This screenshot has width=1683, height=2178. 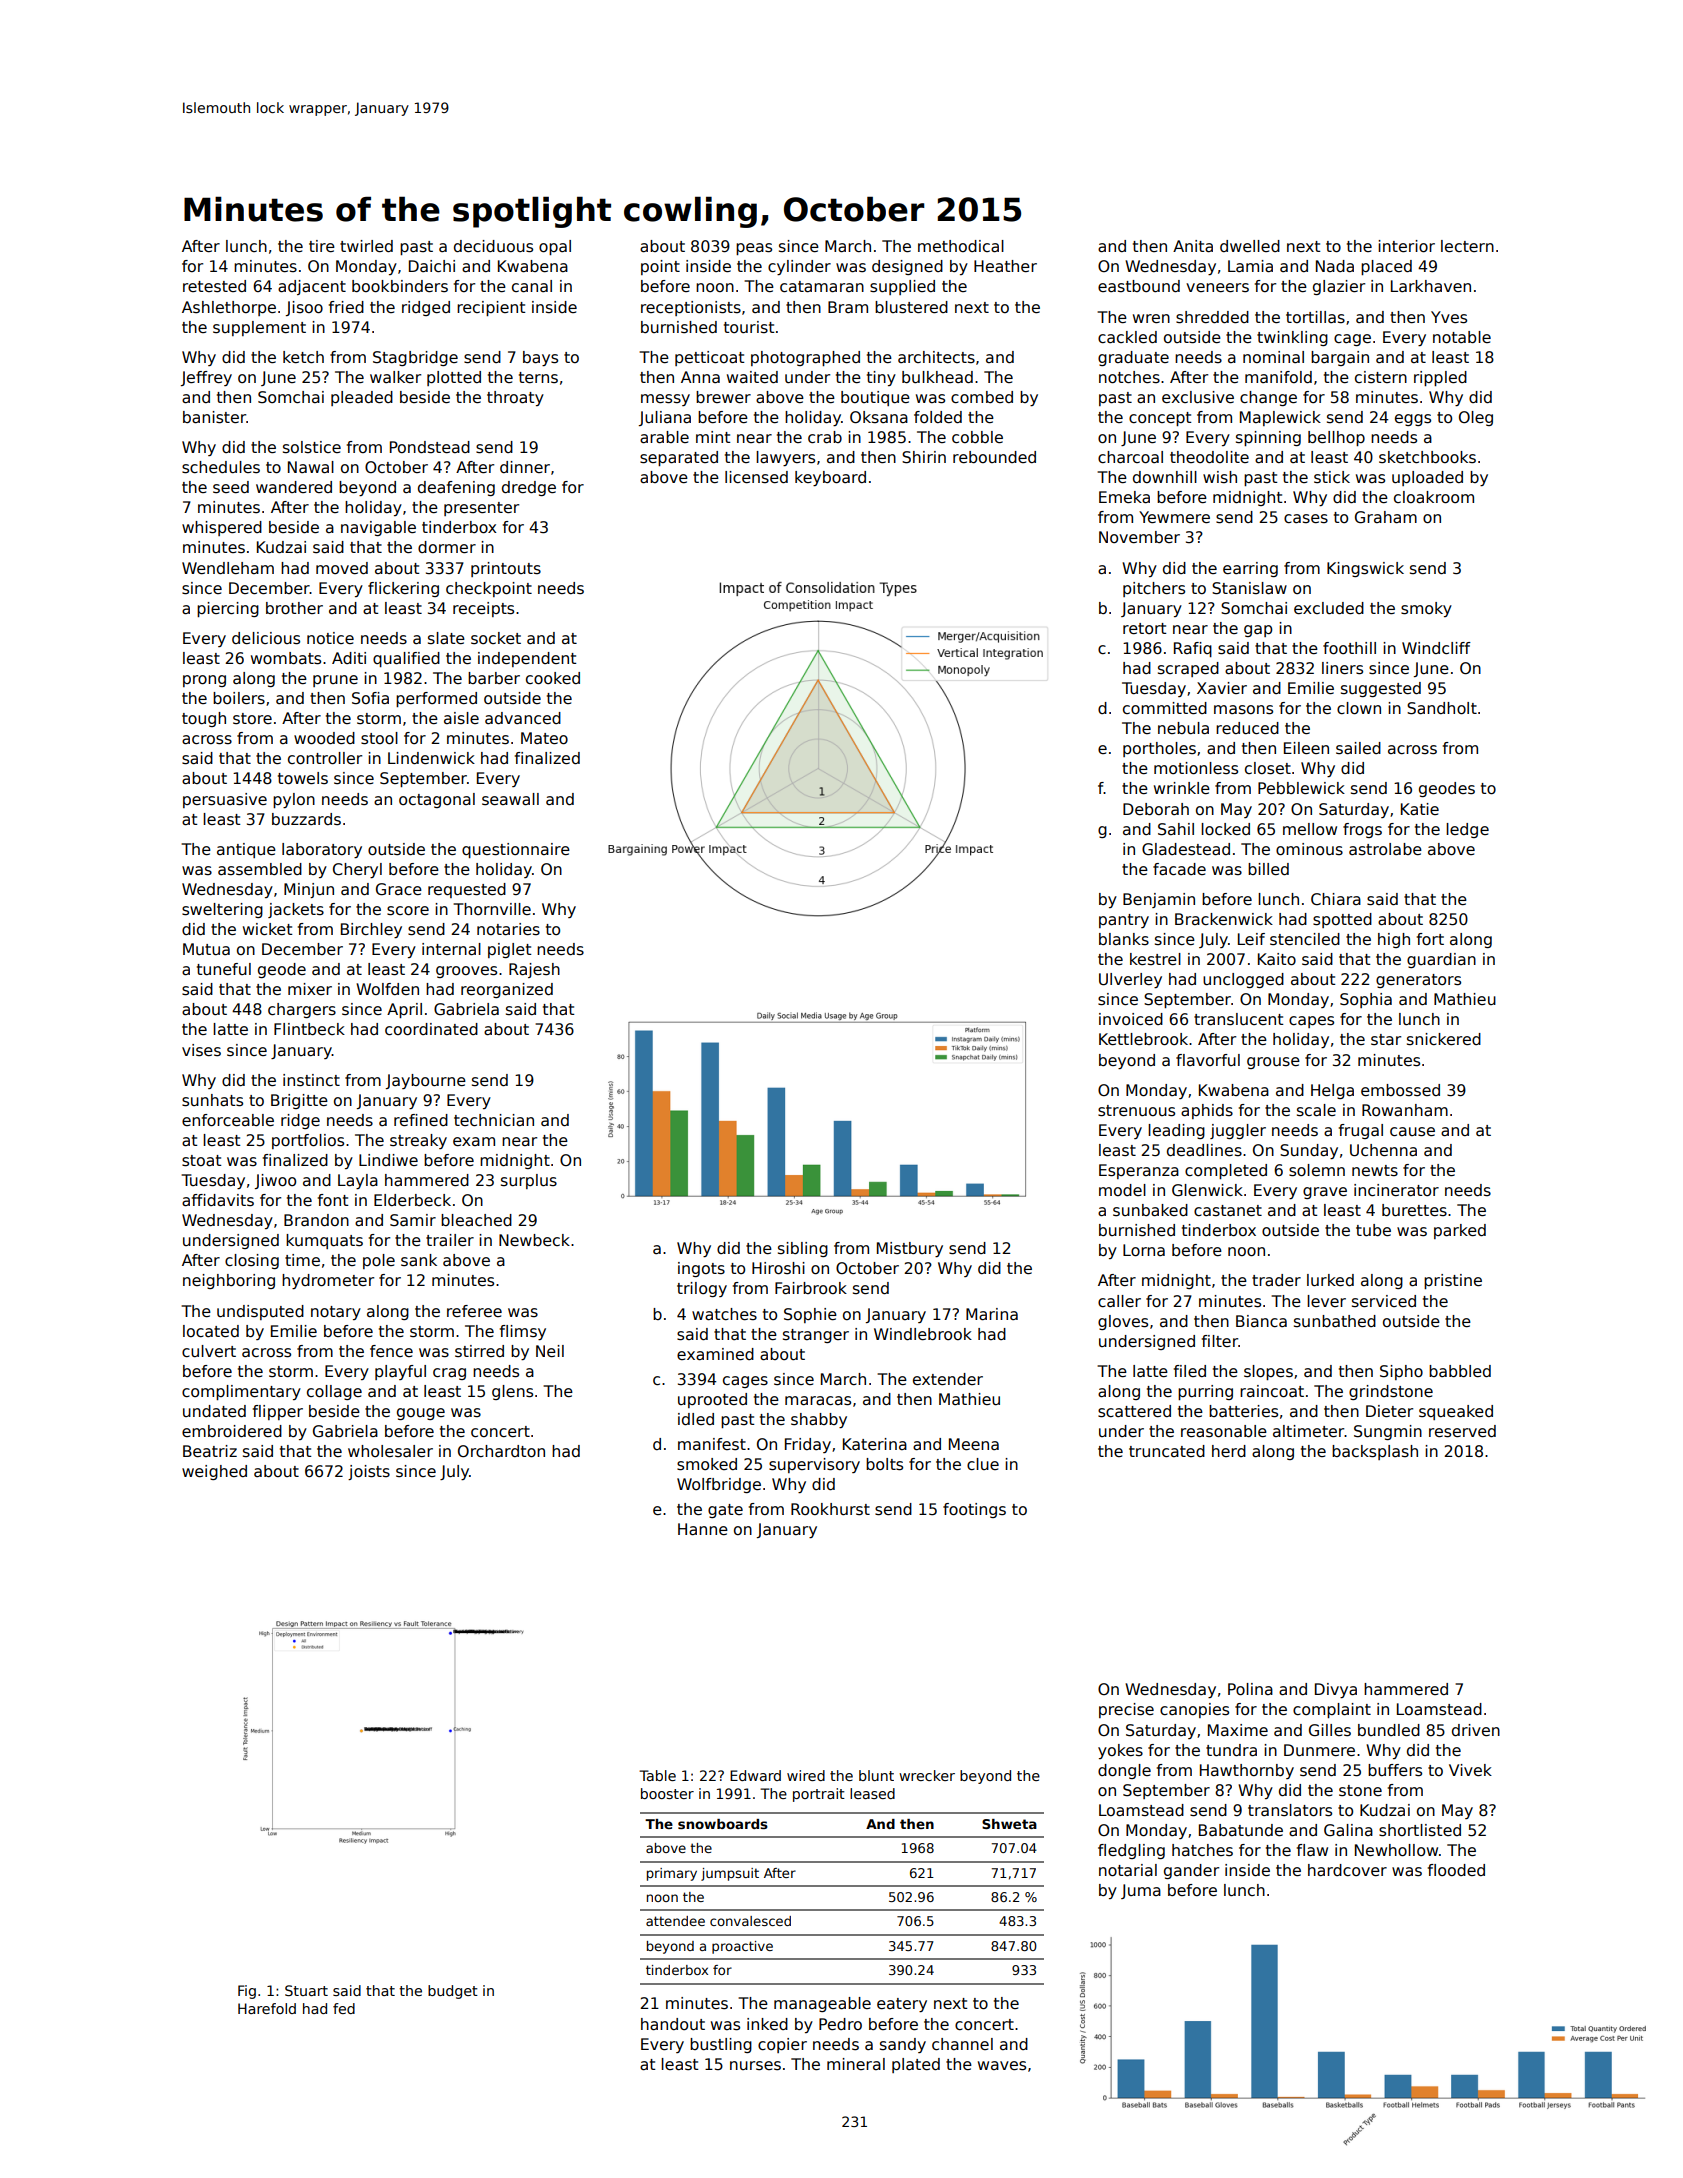 I want to click on babbled, so click(x=1460, y=1371).
